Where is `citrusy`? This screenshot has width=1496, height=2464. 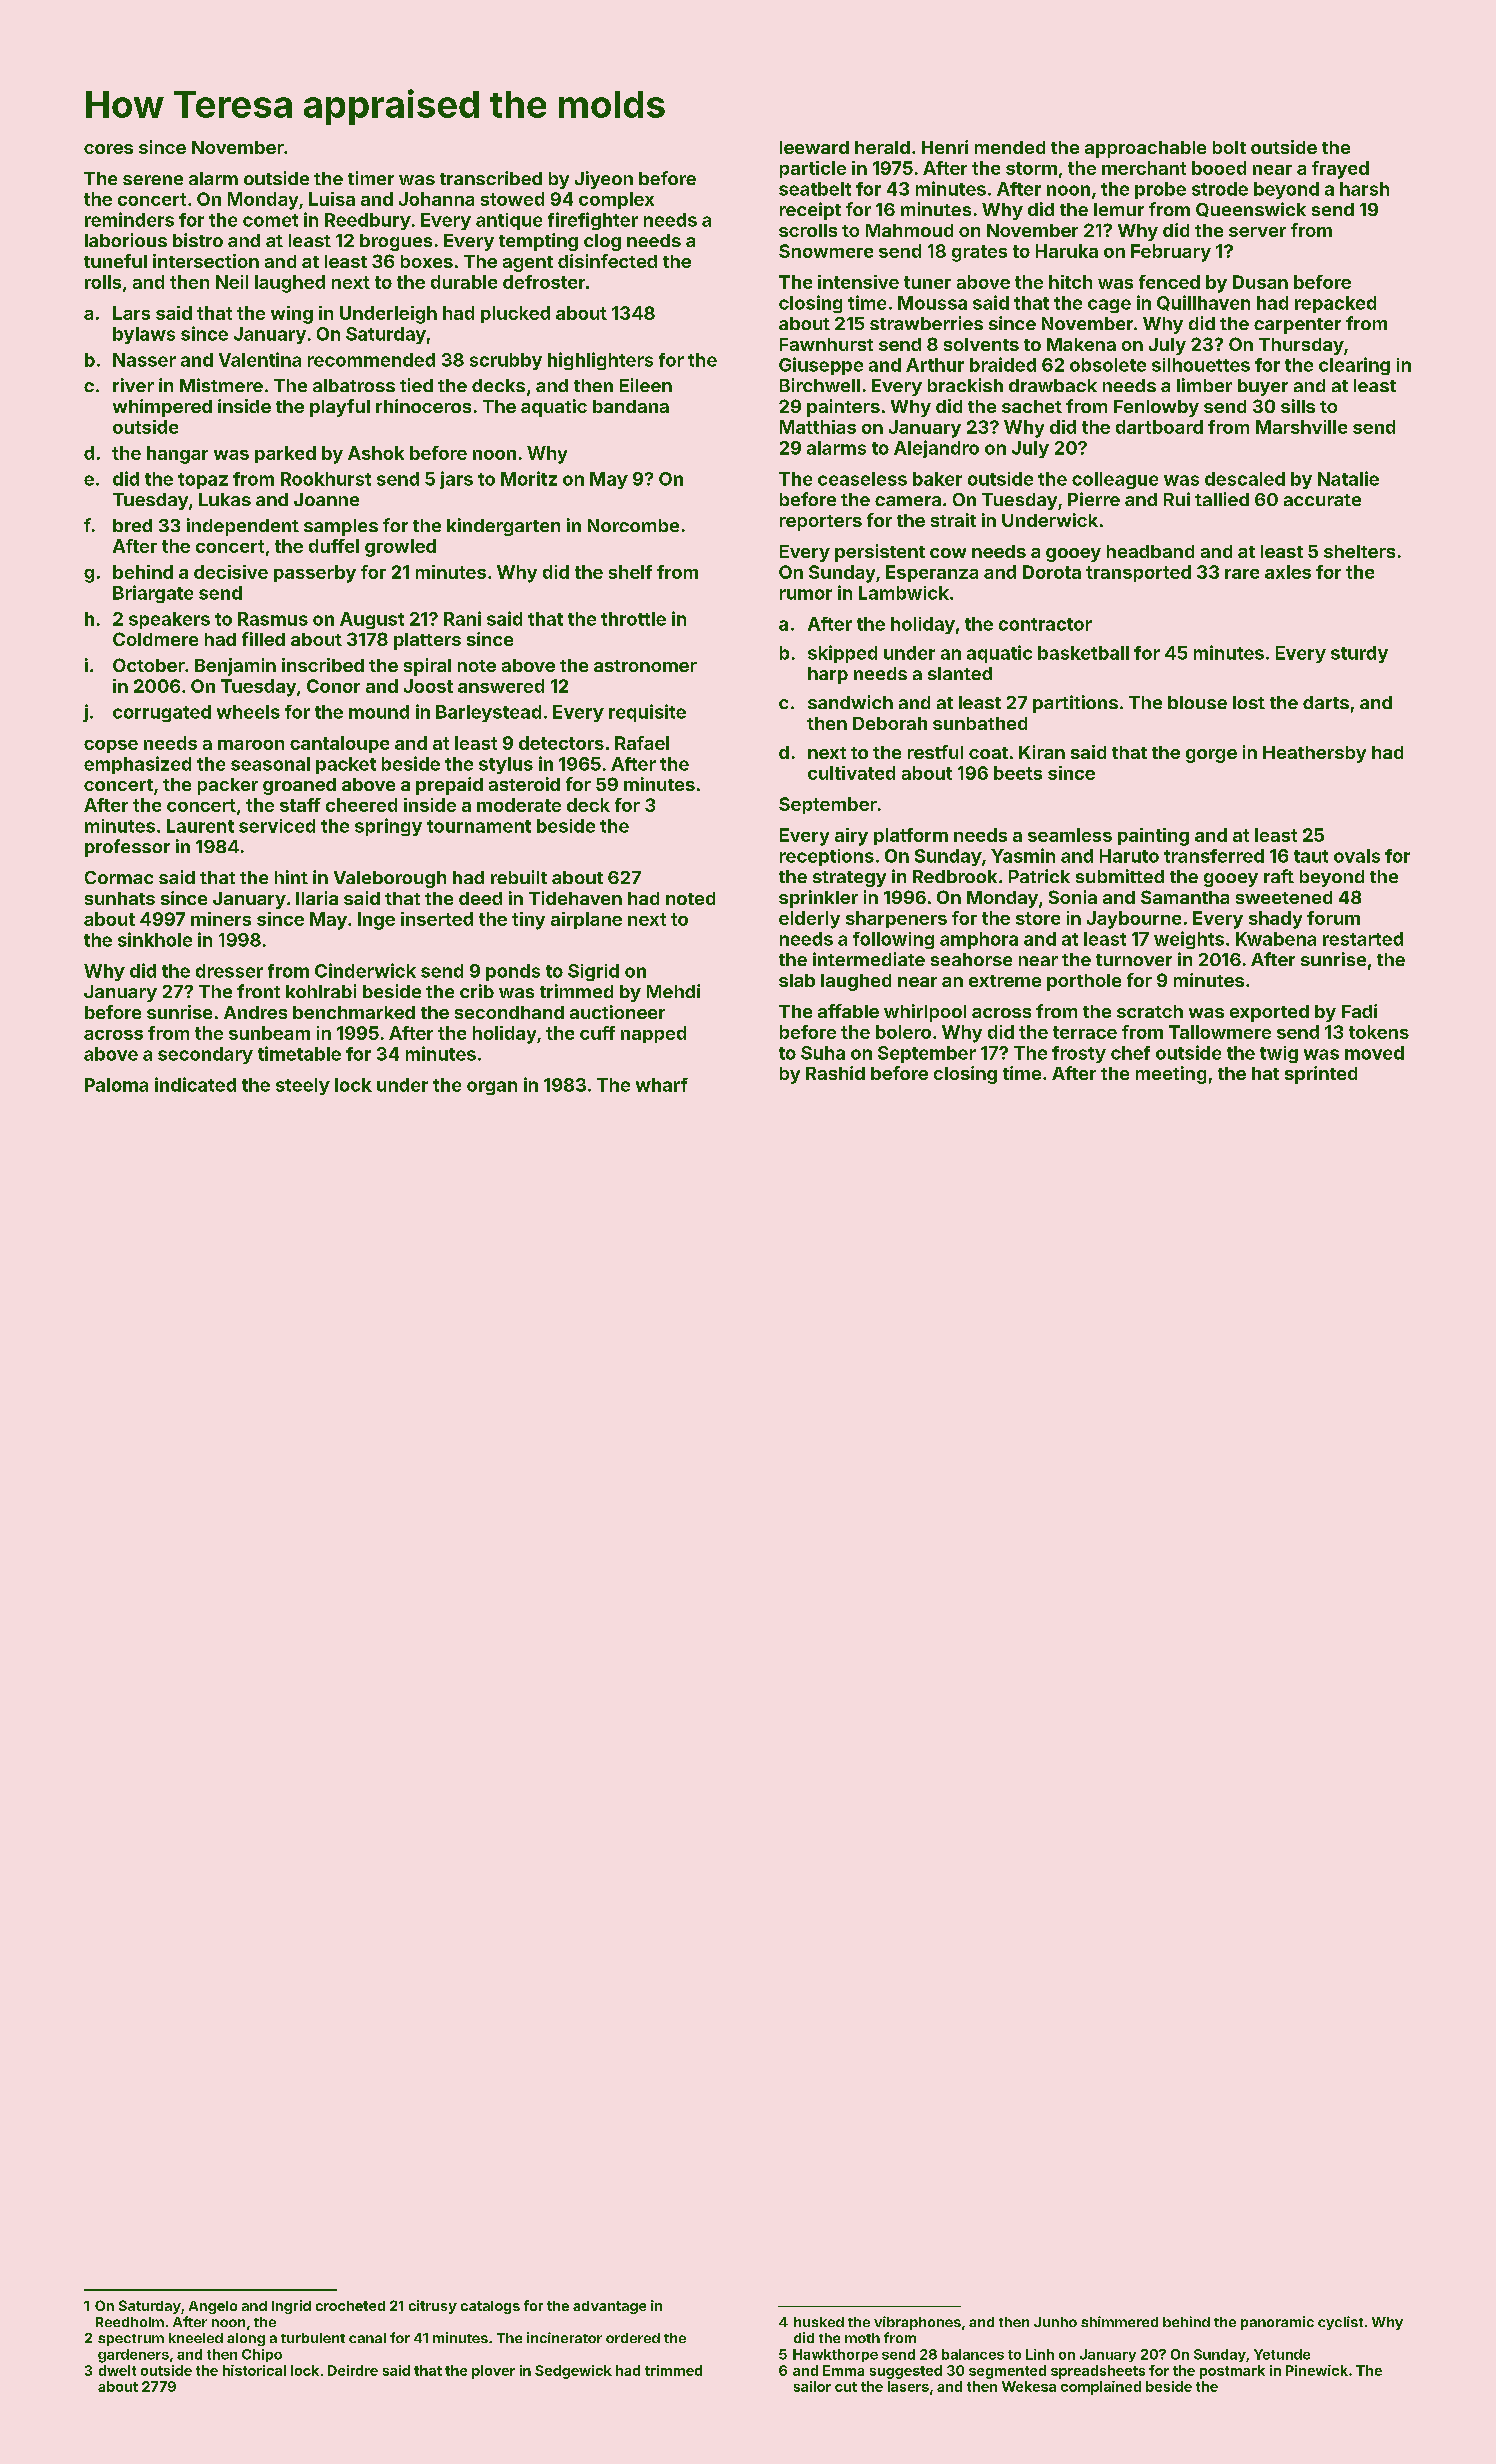
citrusy is located at coordinates (433, 2307).
